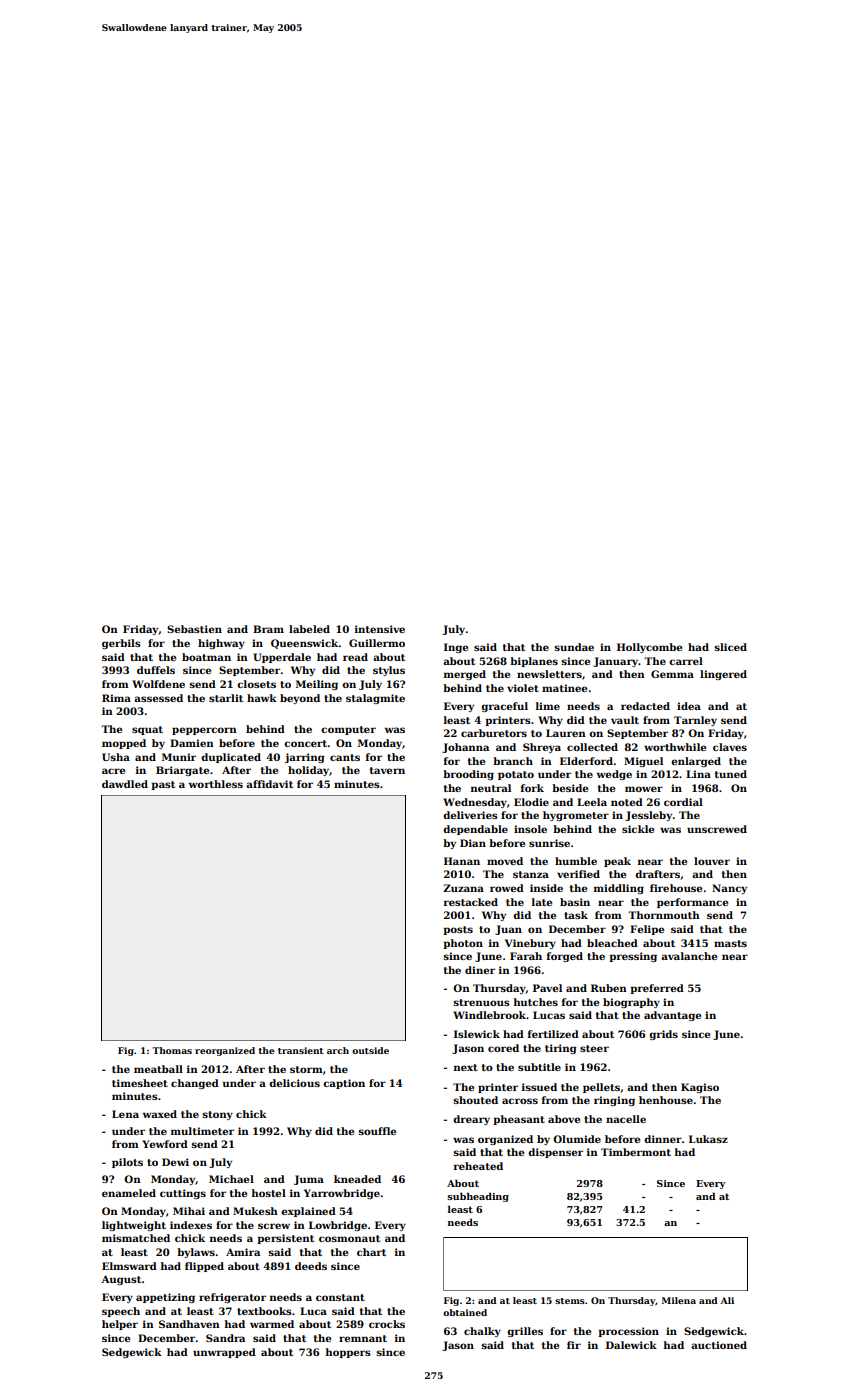  I want to click on Rima, so click(116, 698).
